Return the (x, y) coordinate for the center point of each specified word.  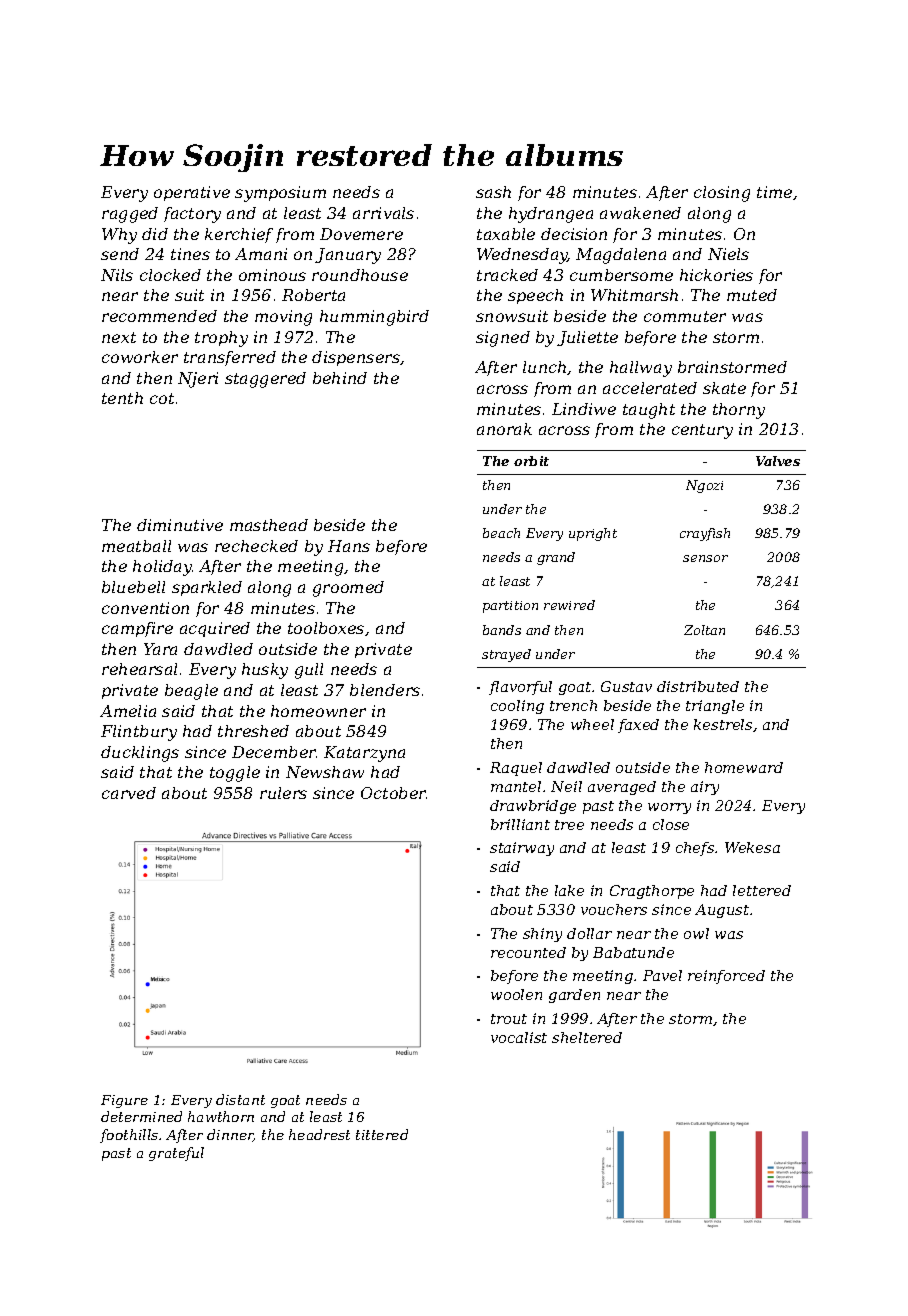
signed (503, 339)
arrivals (383, 213)
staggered (265, 380)
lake (569, 890)
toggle (235, 774)
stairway (522, 849)
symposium (280, 194)
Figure (124, 1101)
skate (724, 388)
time (774, 192)
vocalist (519, 1037)
